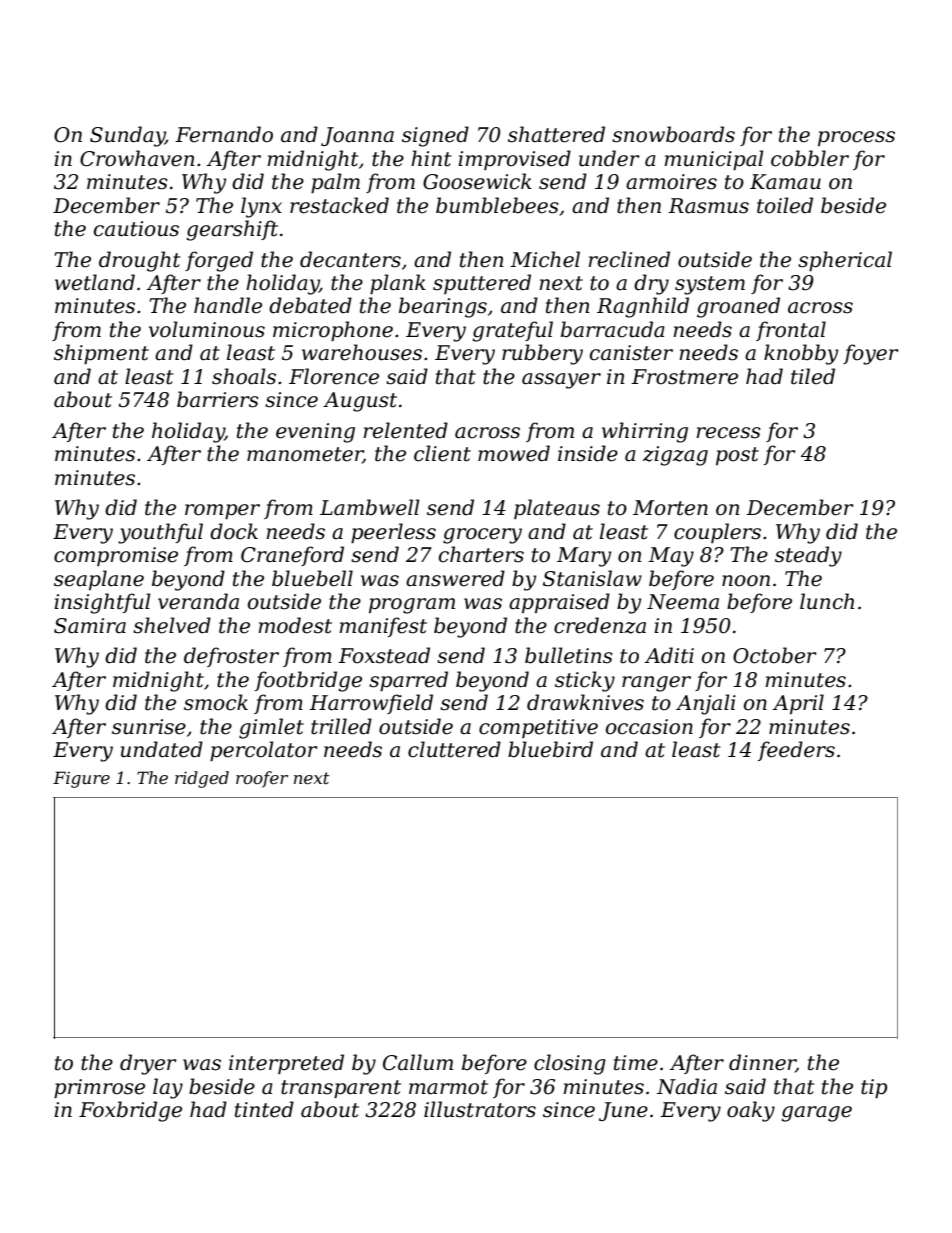 This screenshot has height=1233, width=952. What do you see at coordinates (454, 749) in the screenshot?
I see `cluttered` at bounding box center [454, 749].
